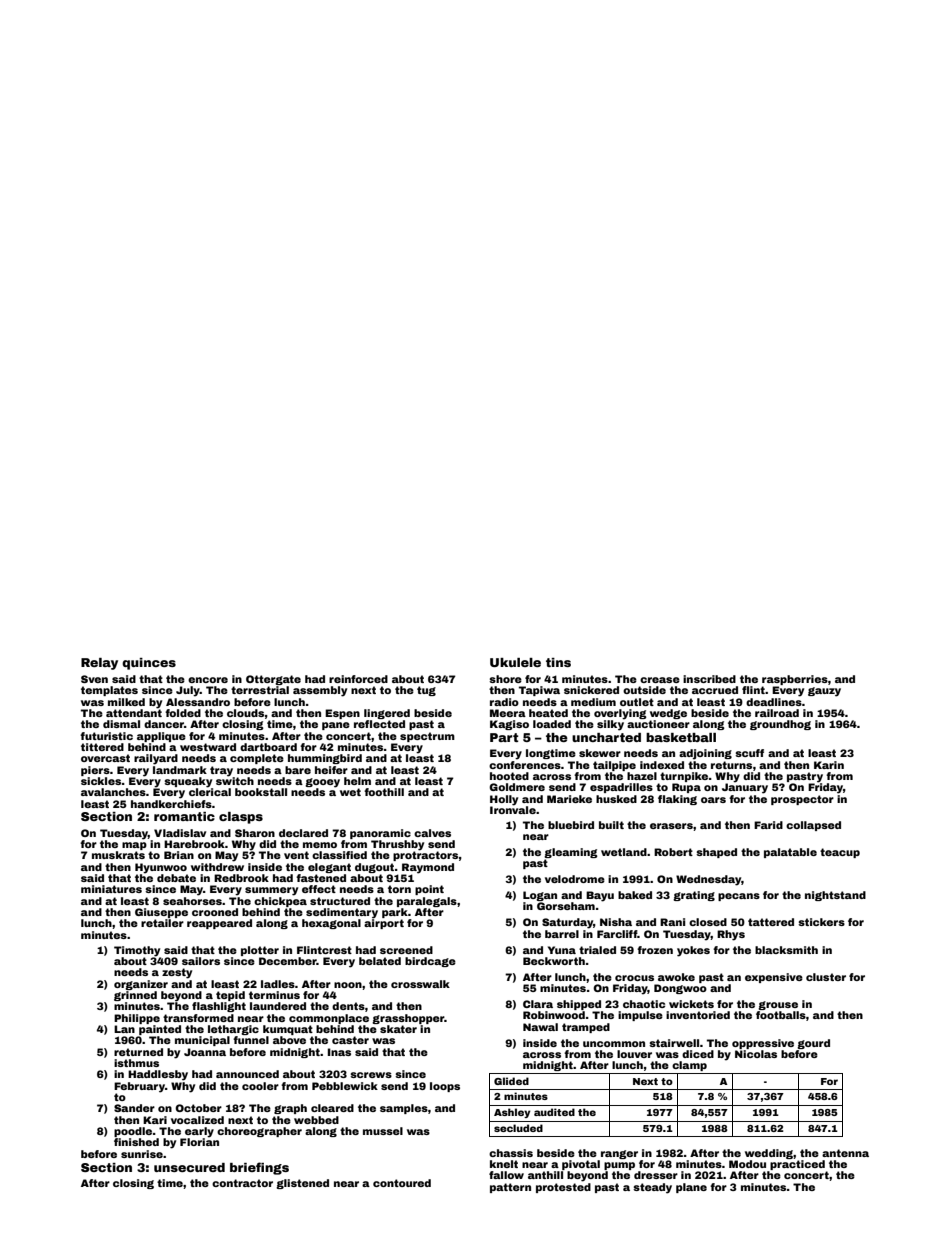 The image size is (952, 1233). I want to click on returned, so click(138, 1052).
